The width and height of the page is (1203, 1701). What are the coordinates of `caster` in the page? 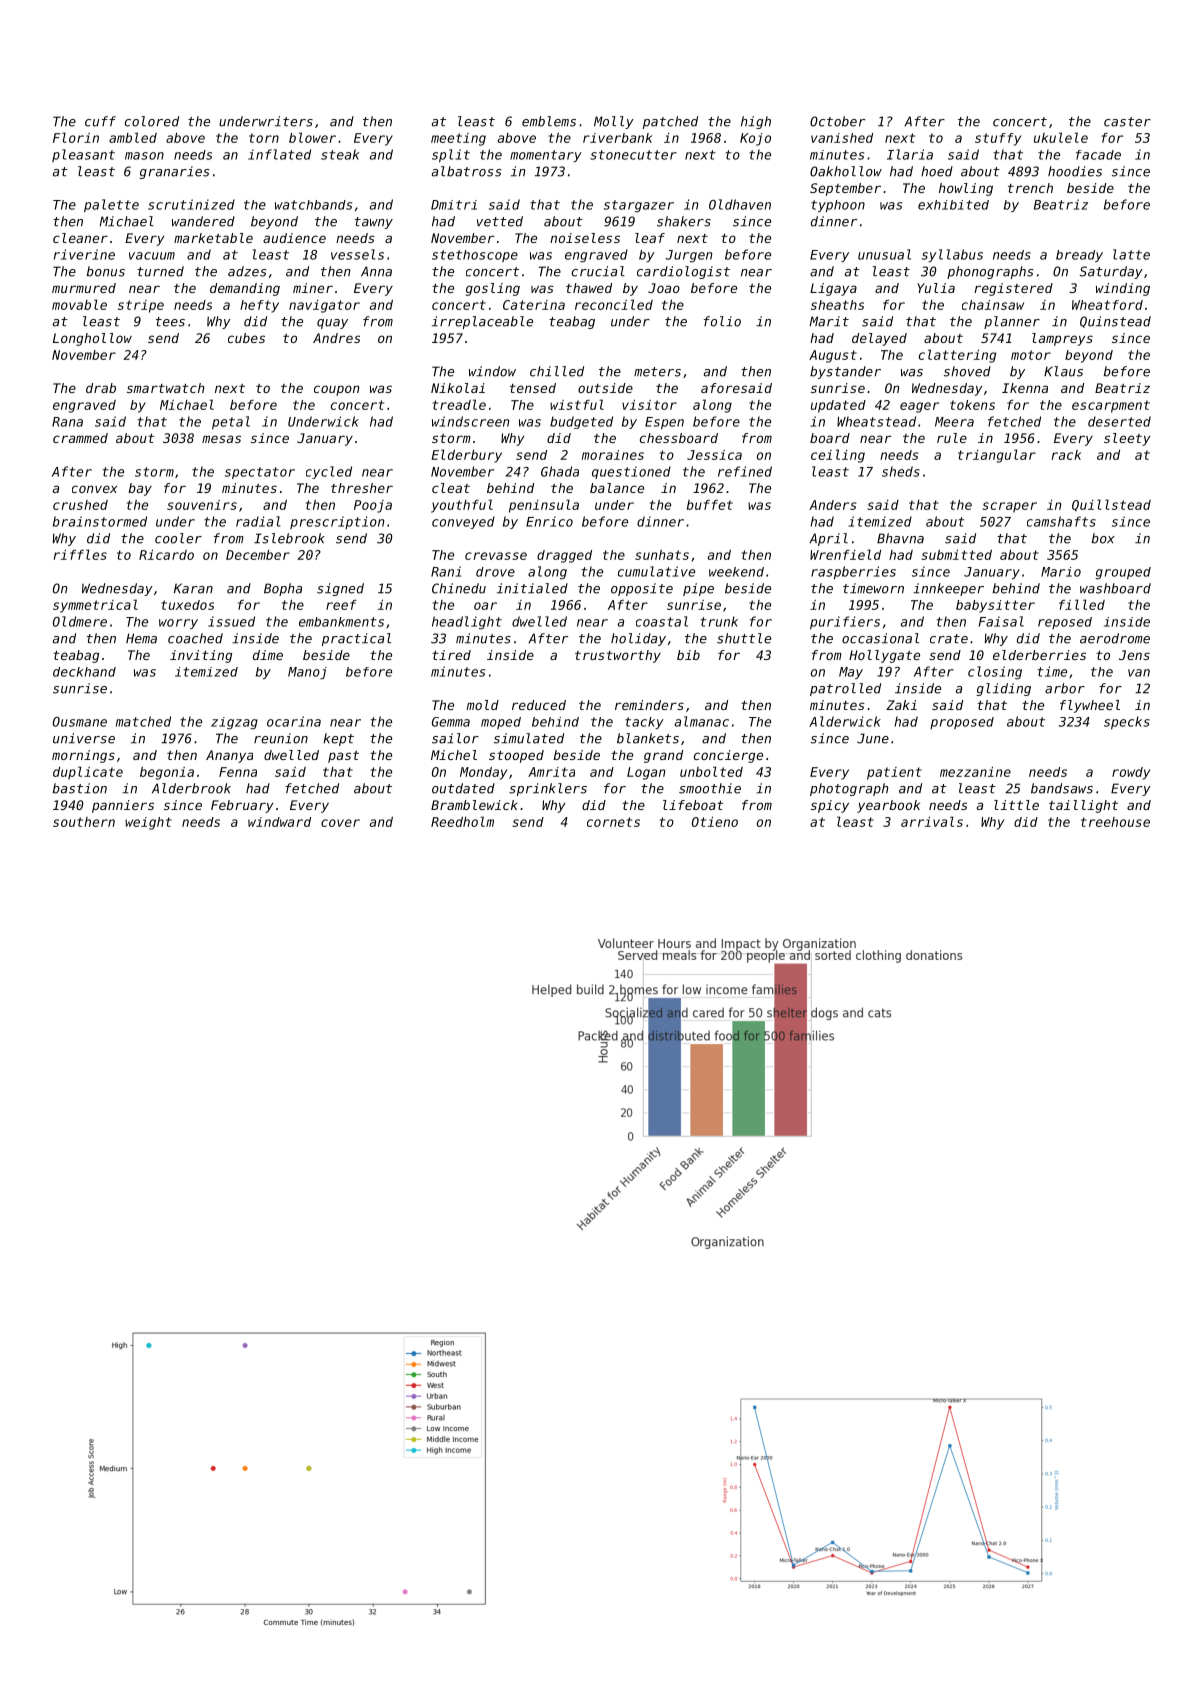 It's located at (1127, 122).
